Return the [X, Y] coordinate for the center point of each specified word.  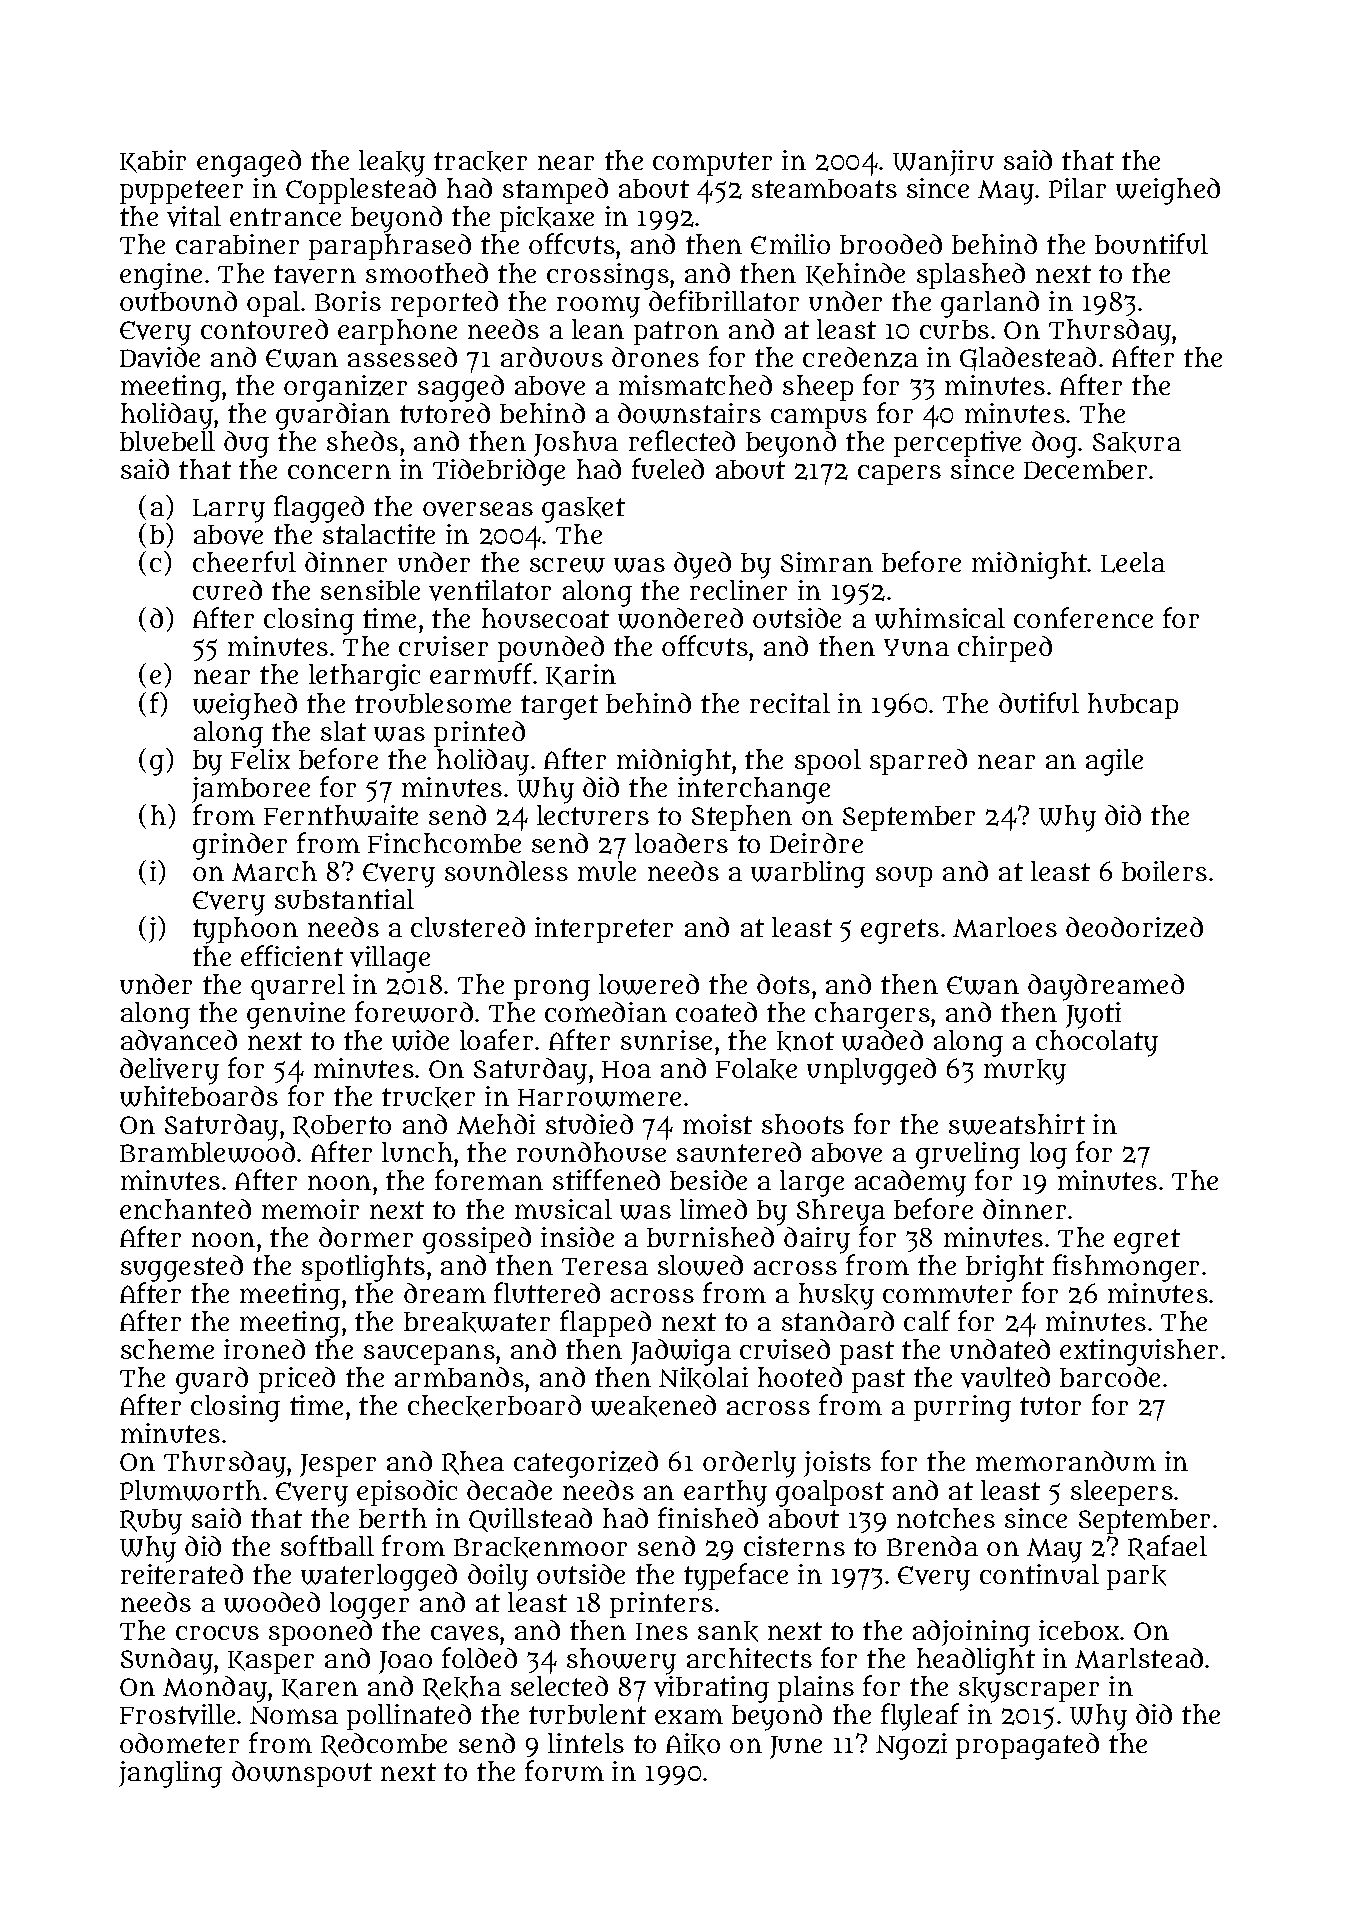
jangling [170, 1774]
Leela [1133, 562]
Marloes [1005, 927]
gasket [583, 510]
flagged [319, 509]
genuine [296, 1015]
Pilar [1077, 188]
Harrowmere [599, 1098]
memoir [310, 1209]
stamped [555, 191]
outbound [178, 301]
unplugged [871, 1071]
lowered [649, 984]
